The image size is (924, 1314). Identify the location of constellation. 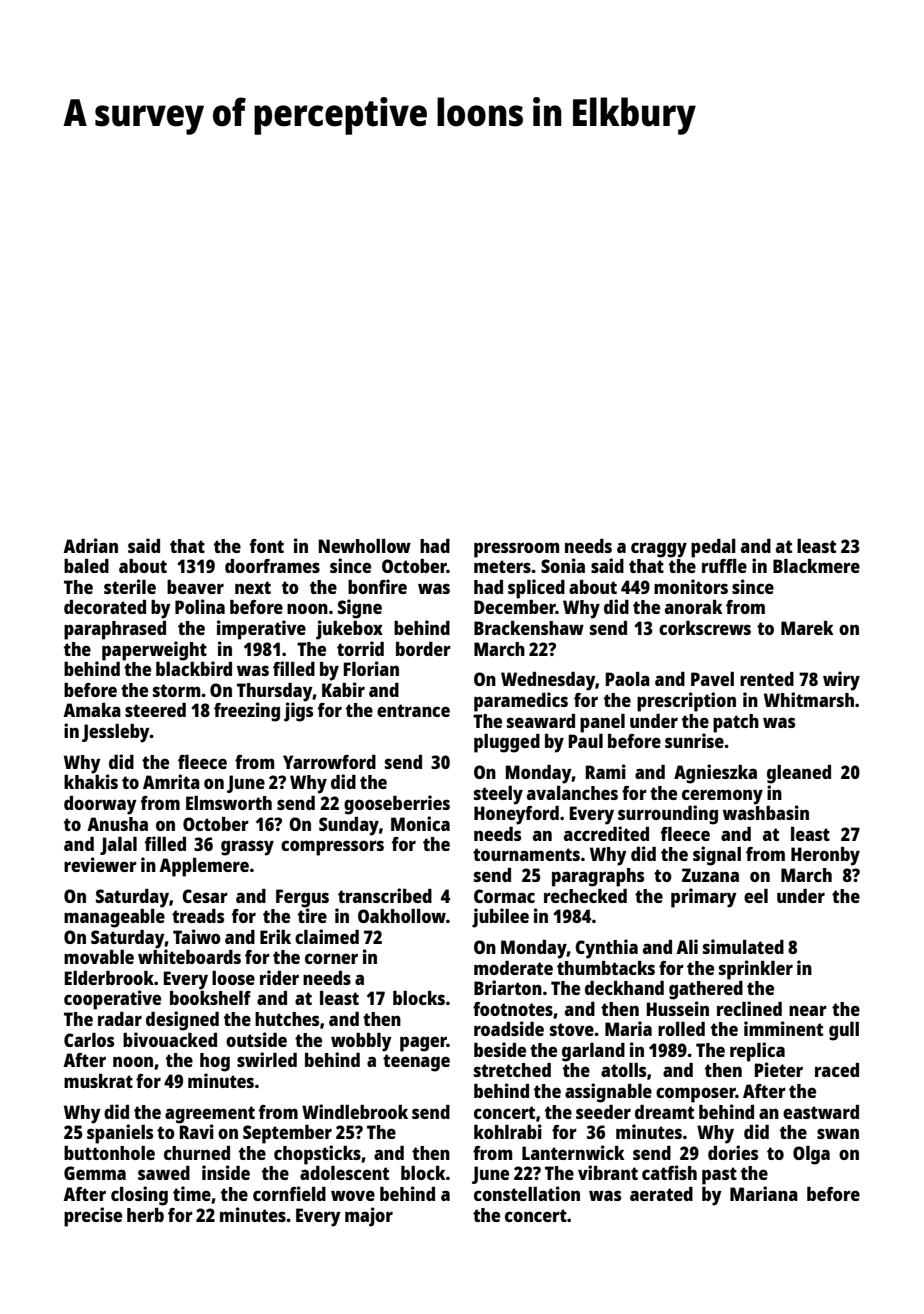
(527, 1193).
